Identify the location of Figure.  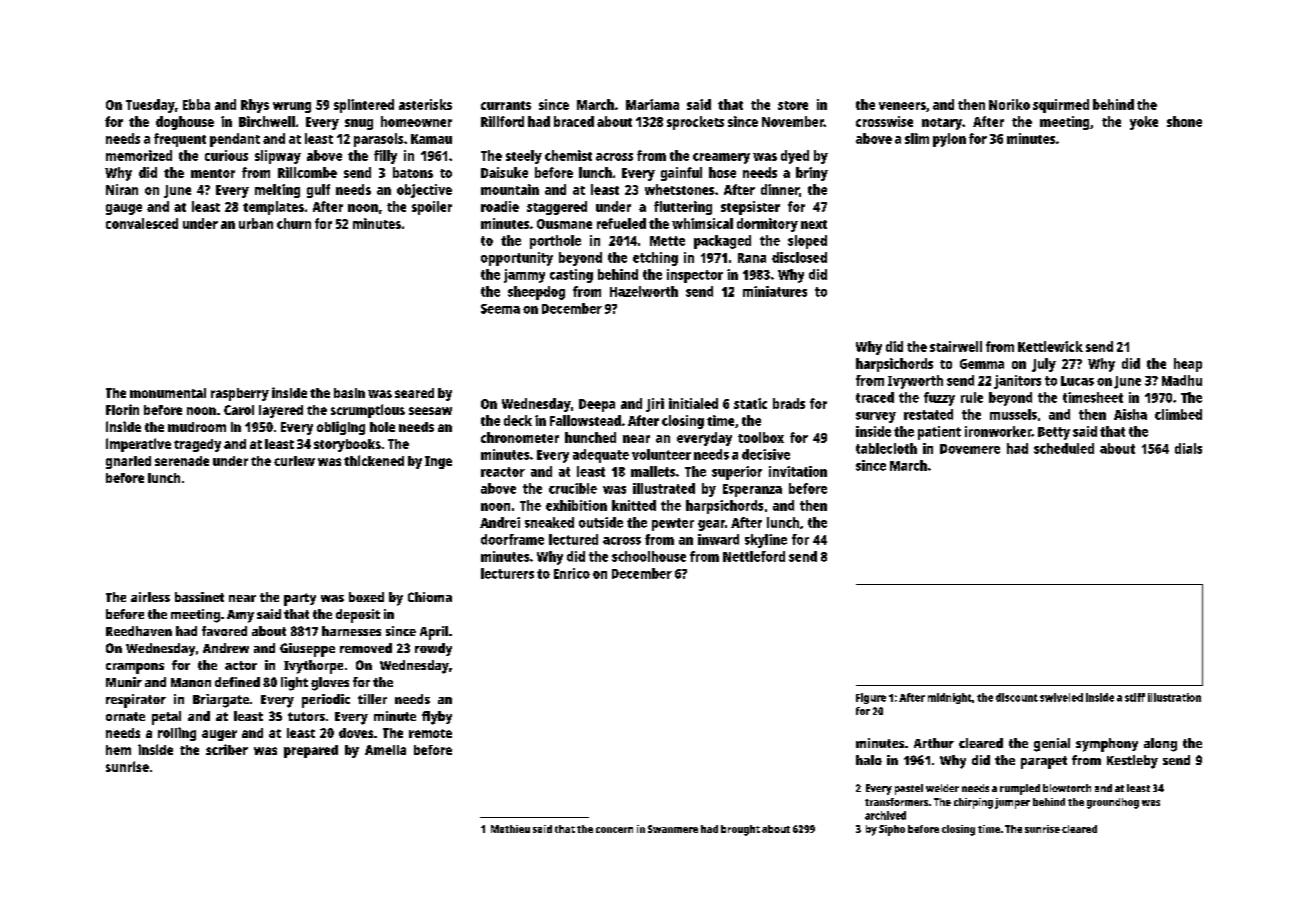
(871, 698).
